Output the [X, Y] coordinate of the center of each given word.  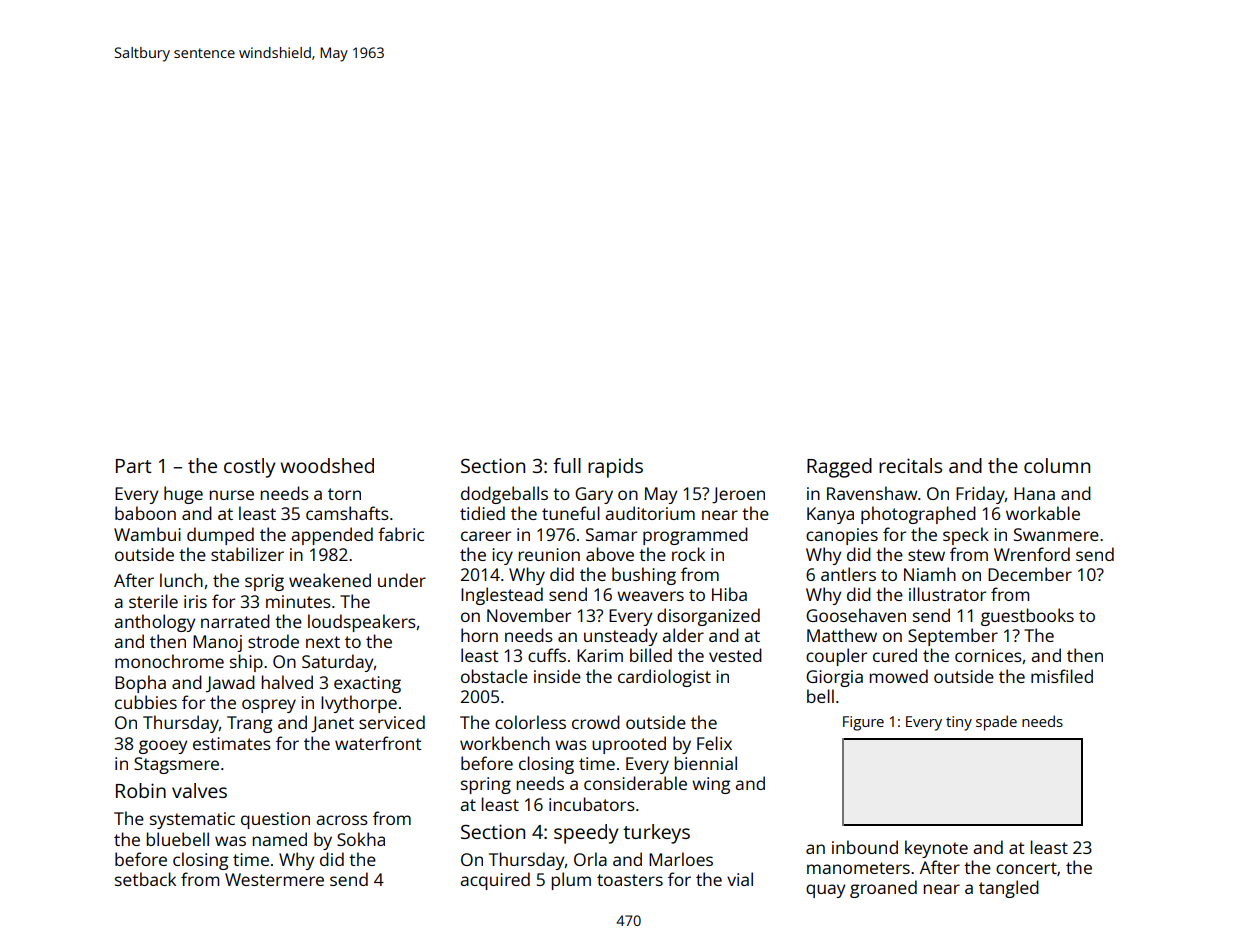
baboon [145, 513]
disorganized [708, 617]
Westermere [274, 879]
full [567, 465]
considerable [635, 783]
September [953, 637]
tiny [959, 723]
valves [199, 790]
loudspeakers [362, 623]
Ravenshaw [872, 493]
